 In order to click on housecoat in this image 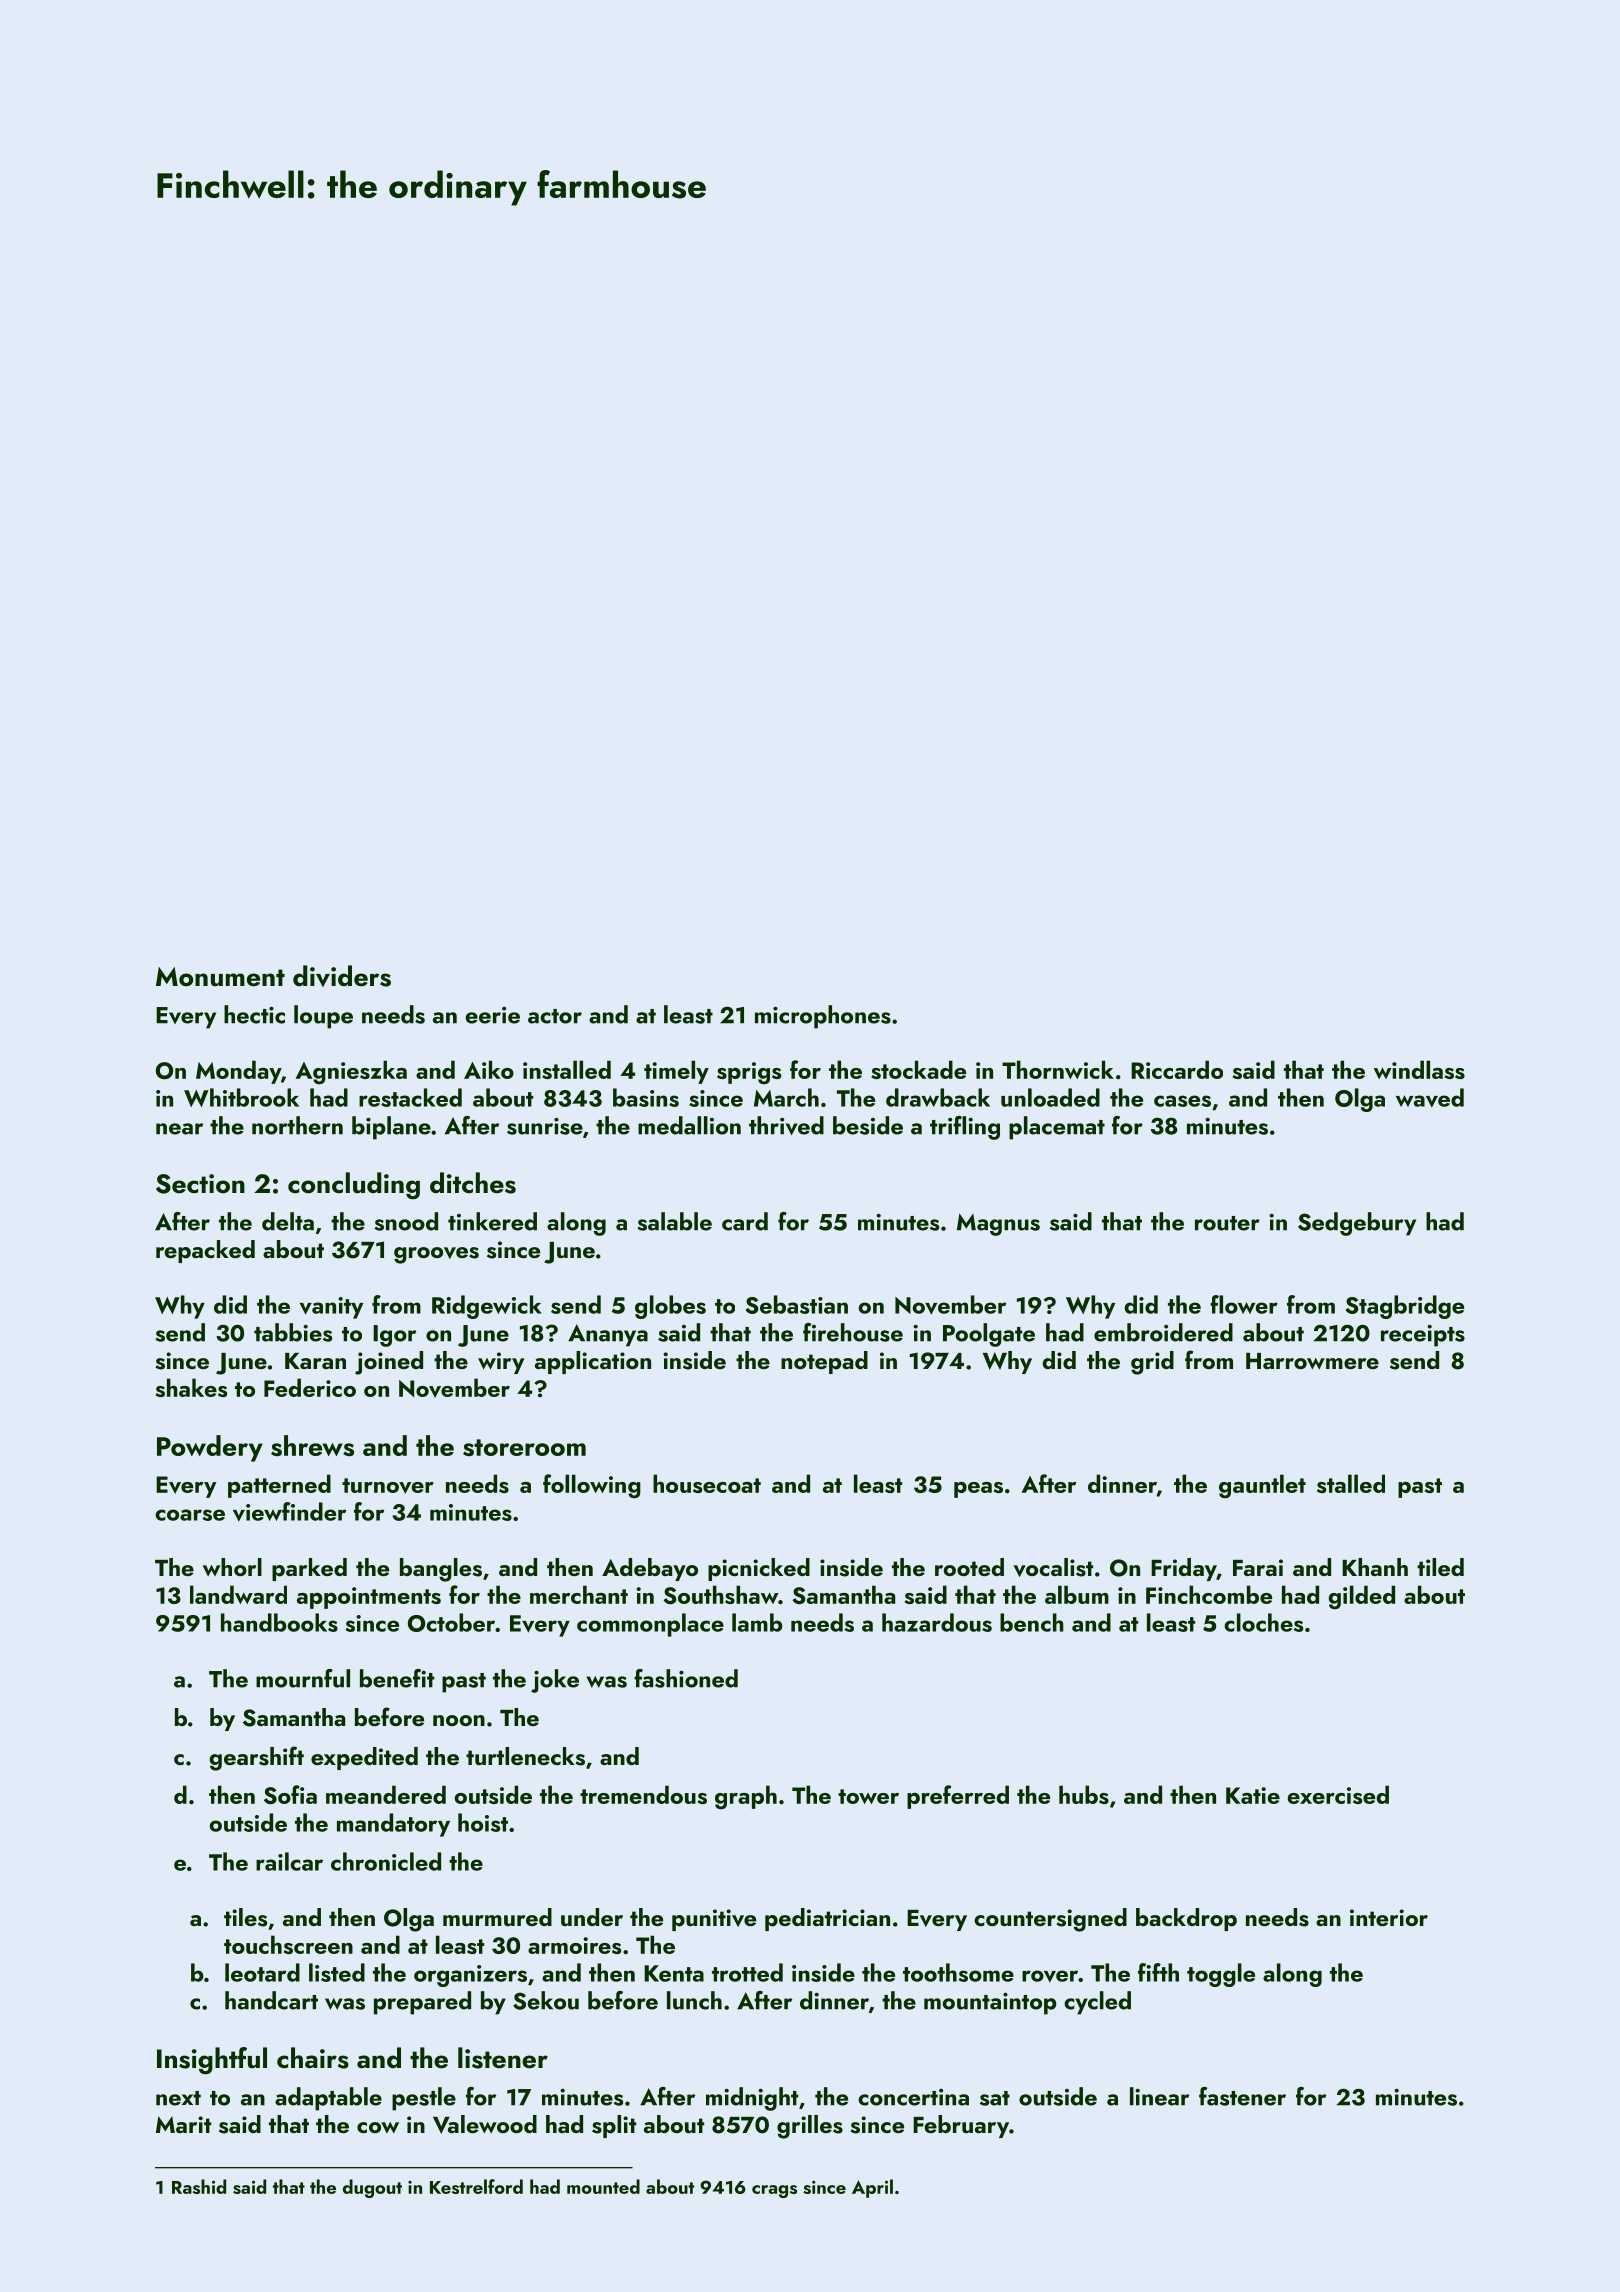, I will do `click(707, 1483)`.
